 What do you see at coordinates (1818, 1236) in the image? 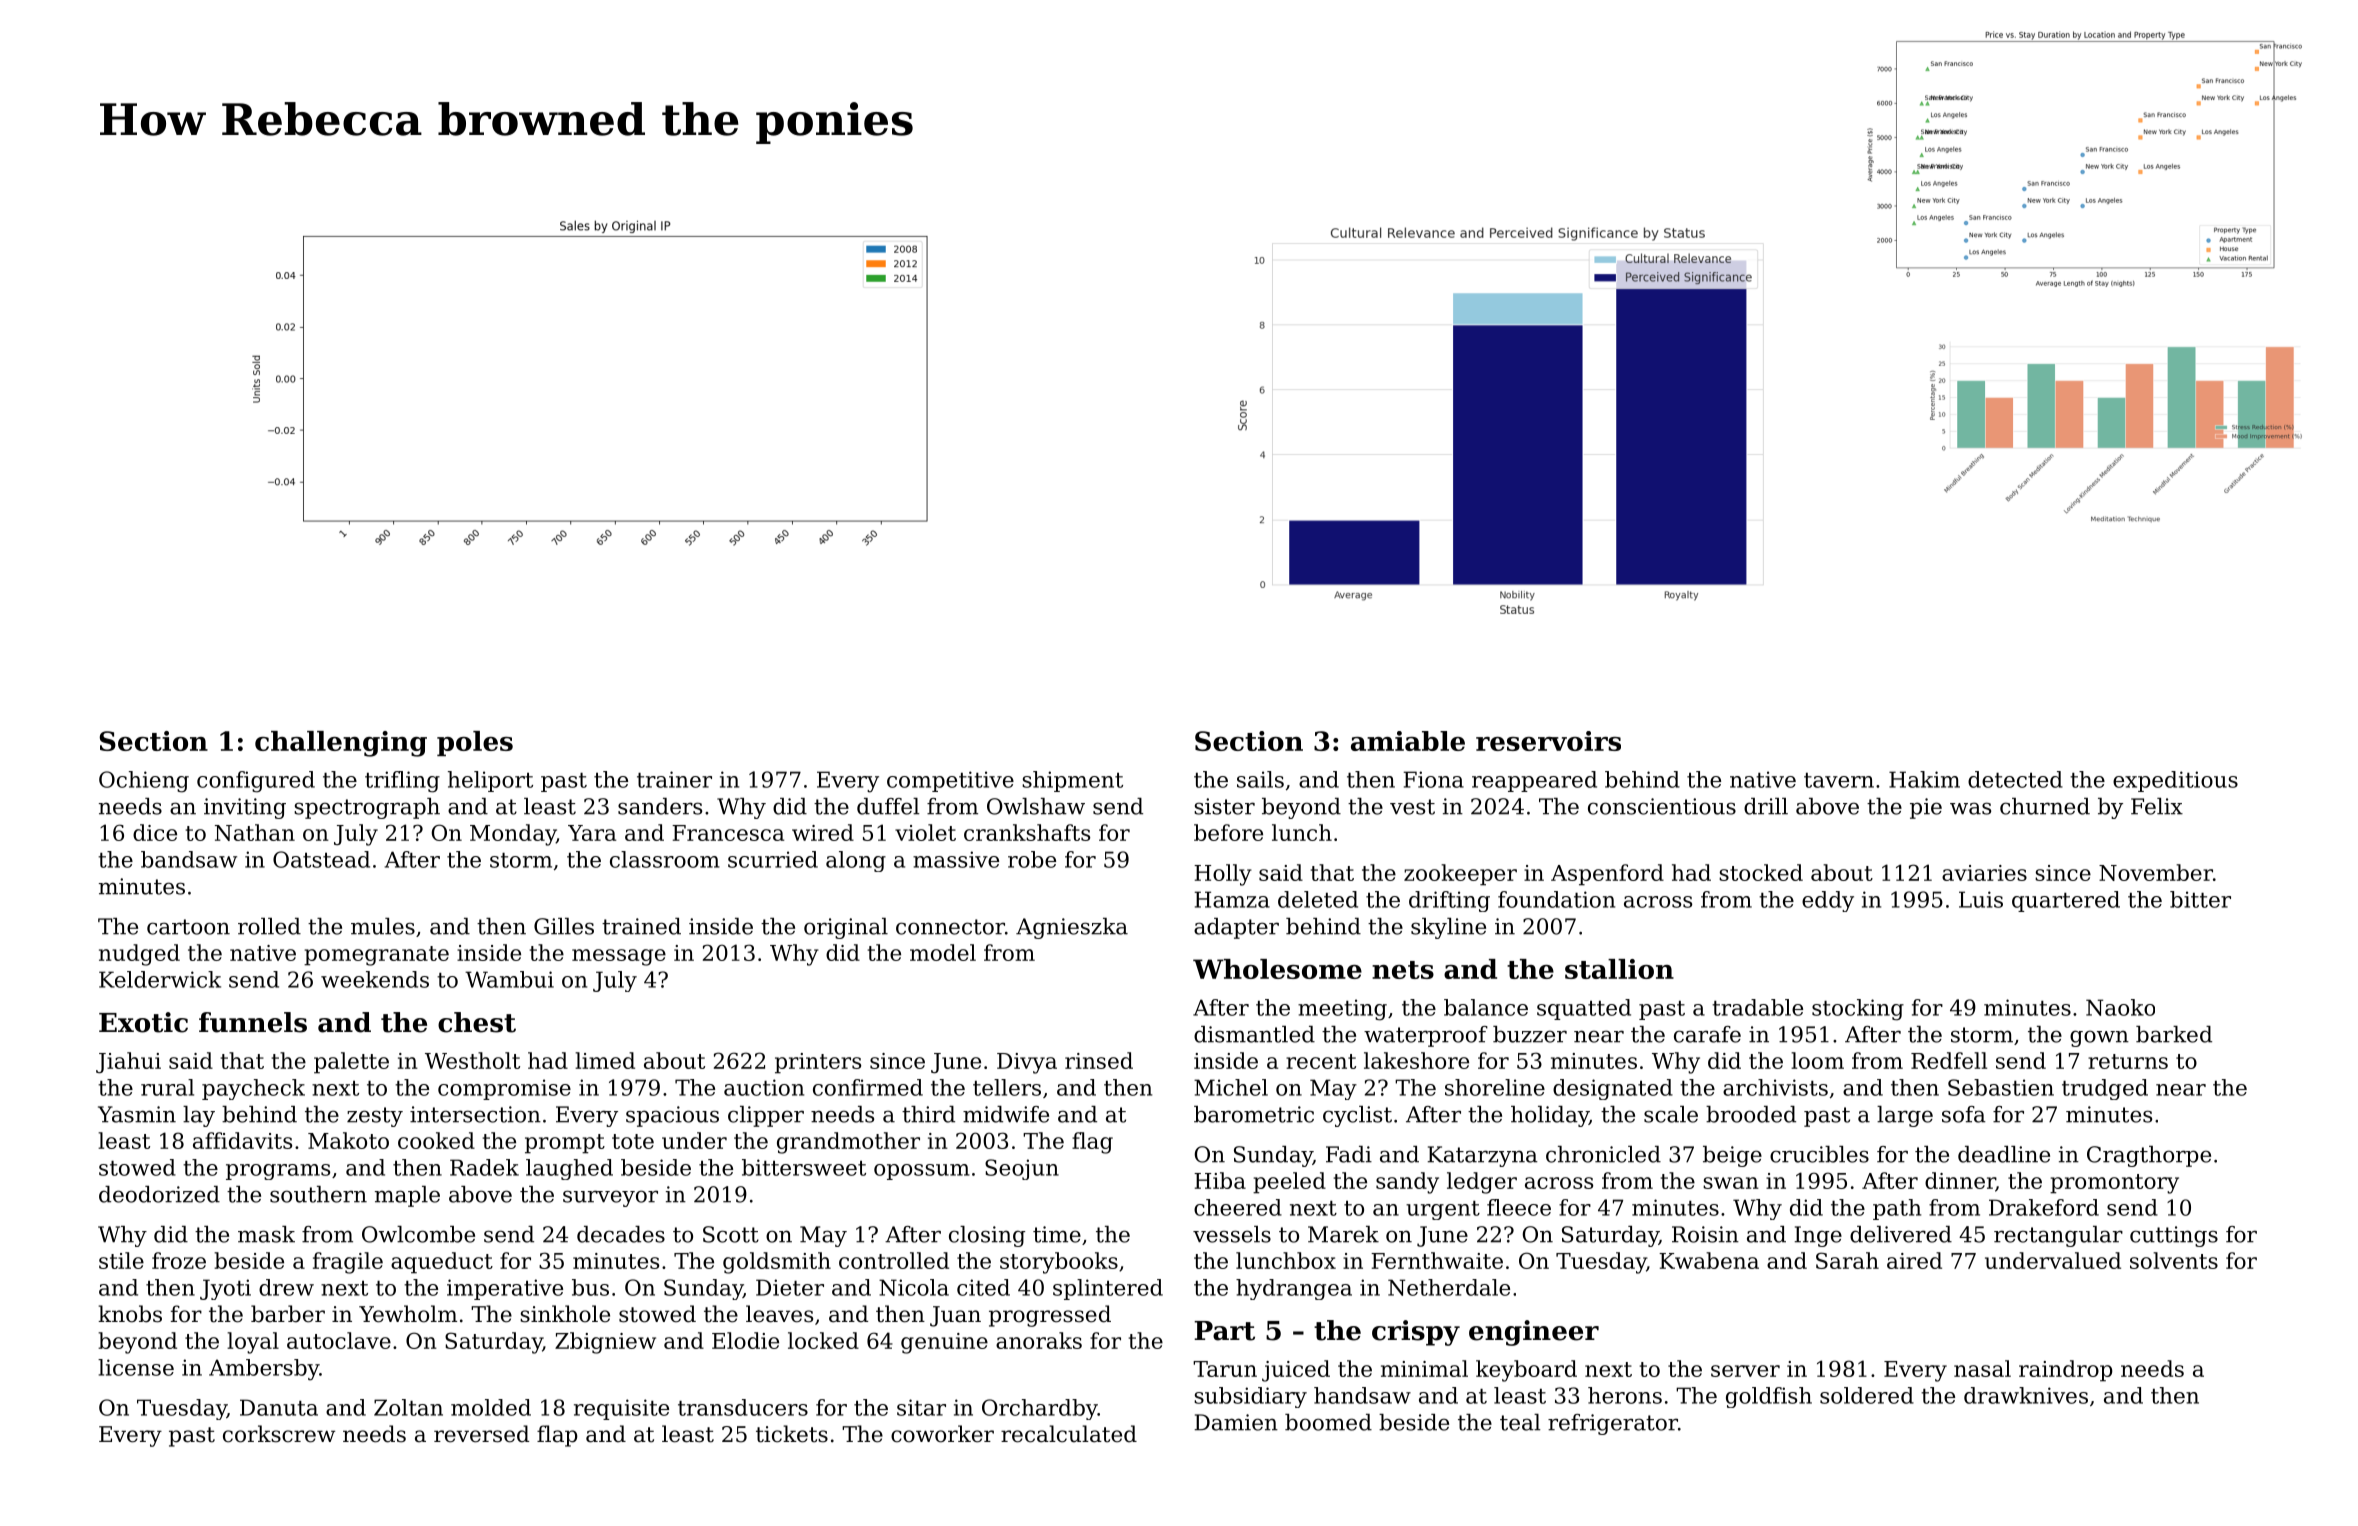
I see `Inge` at bounding box center [1818, 1236].
